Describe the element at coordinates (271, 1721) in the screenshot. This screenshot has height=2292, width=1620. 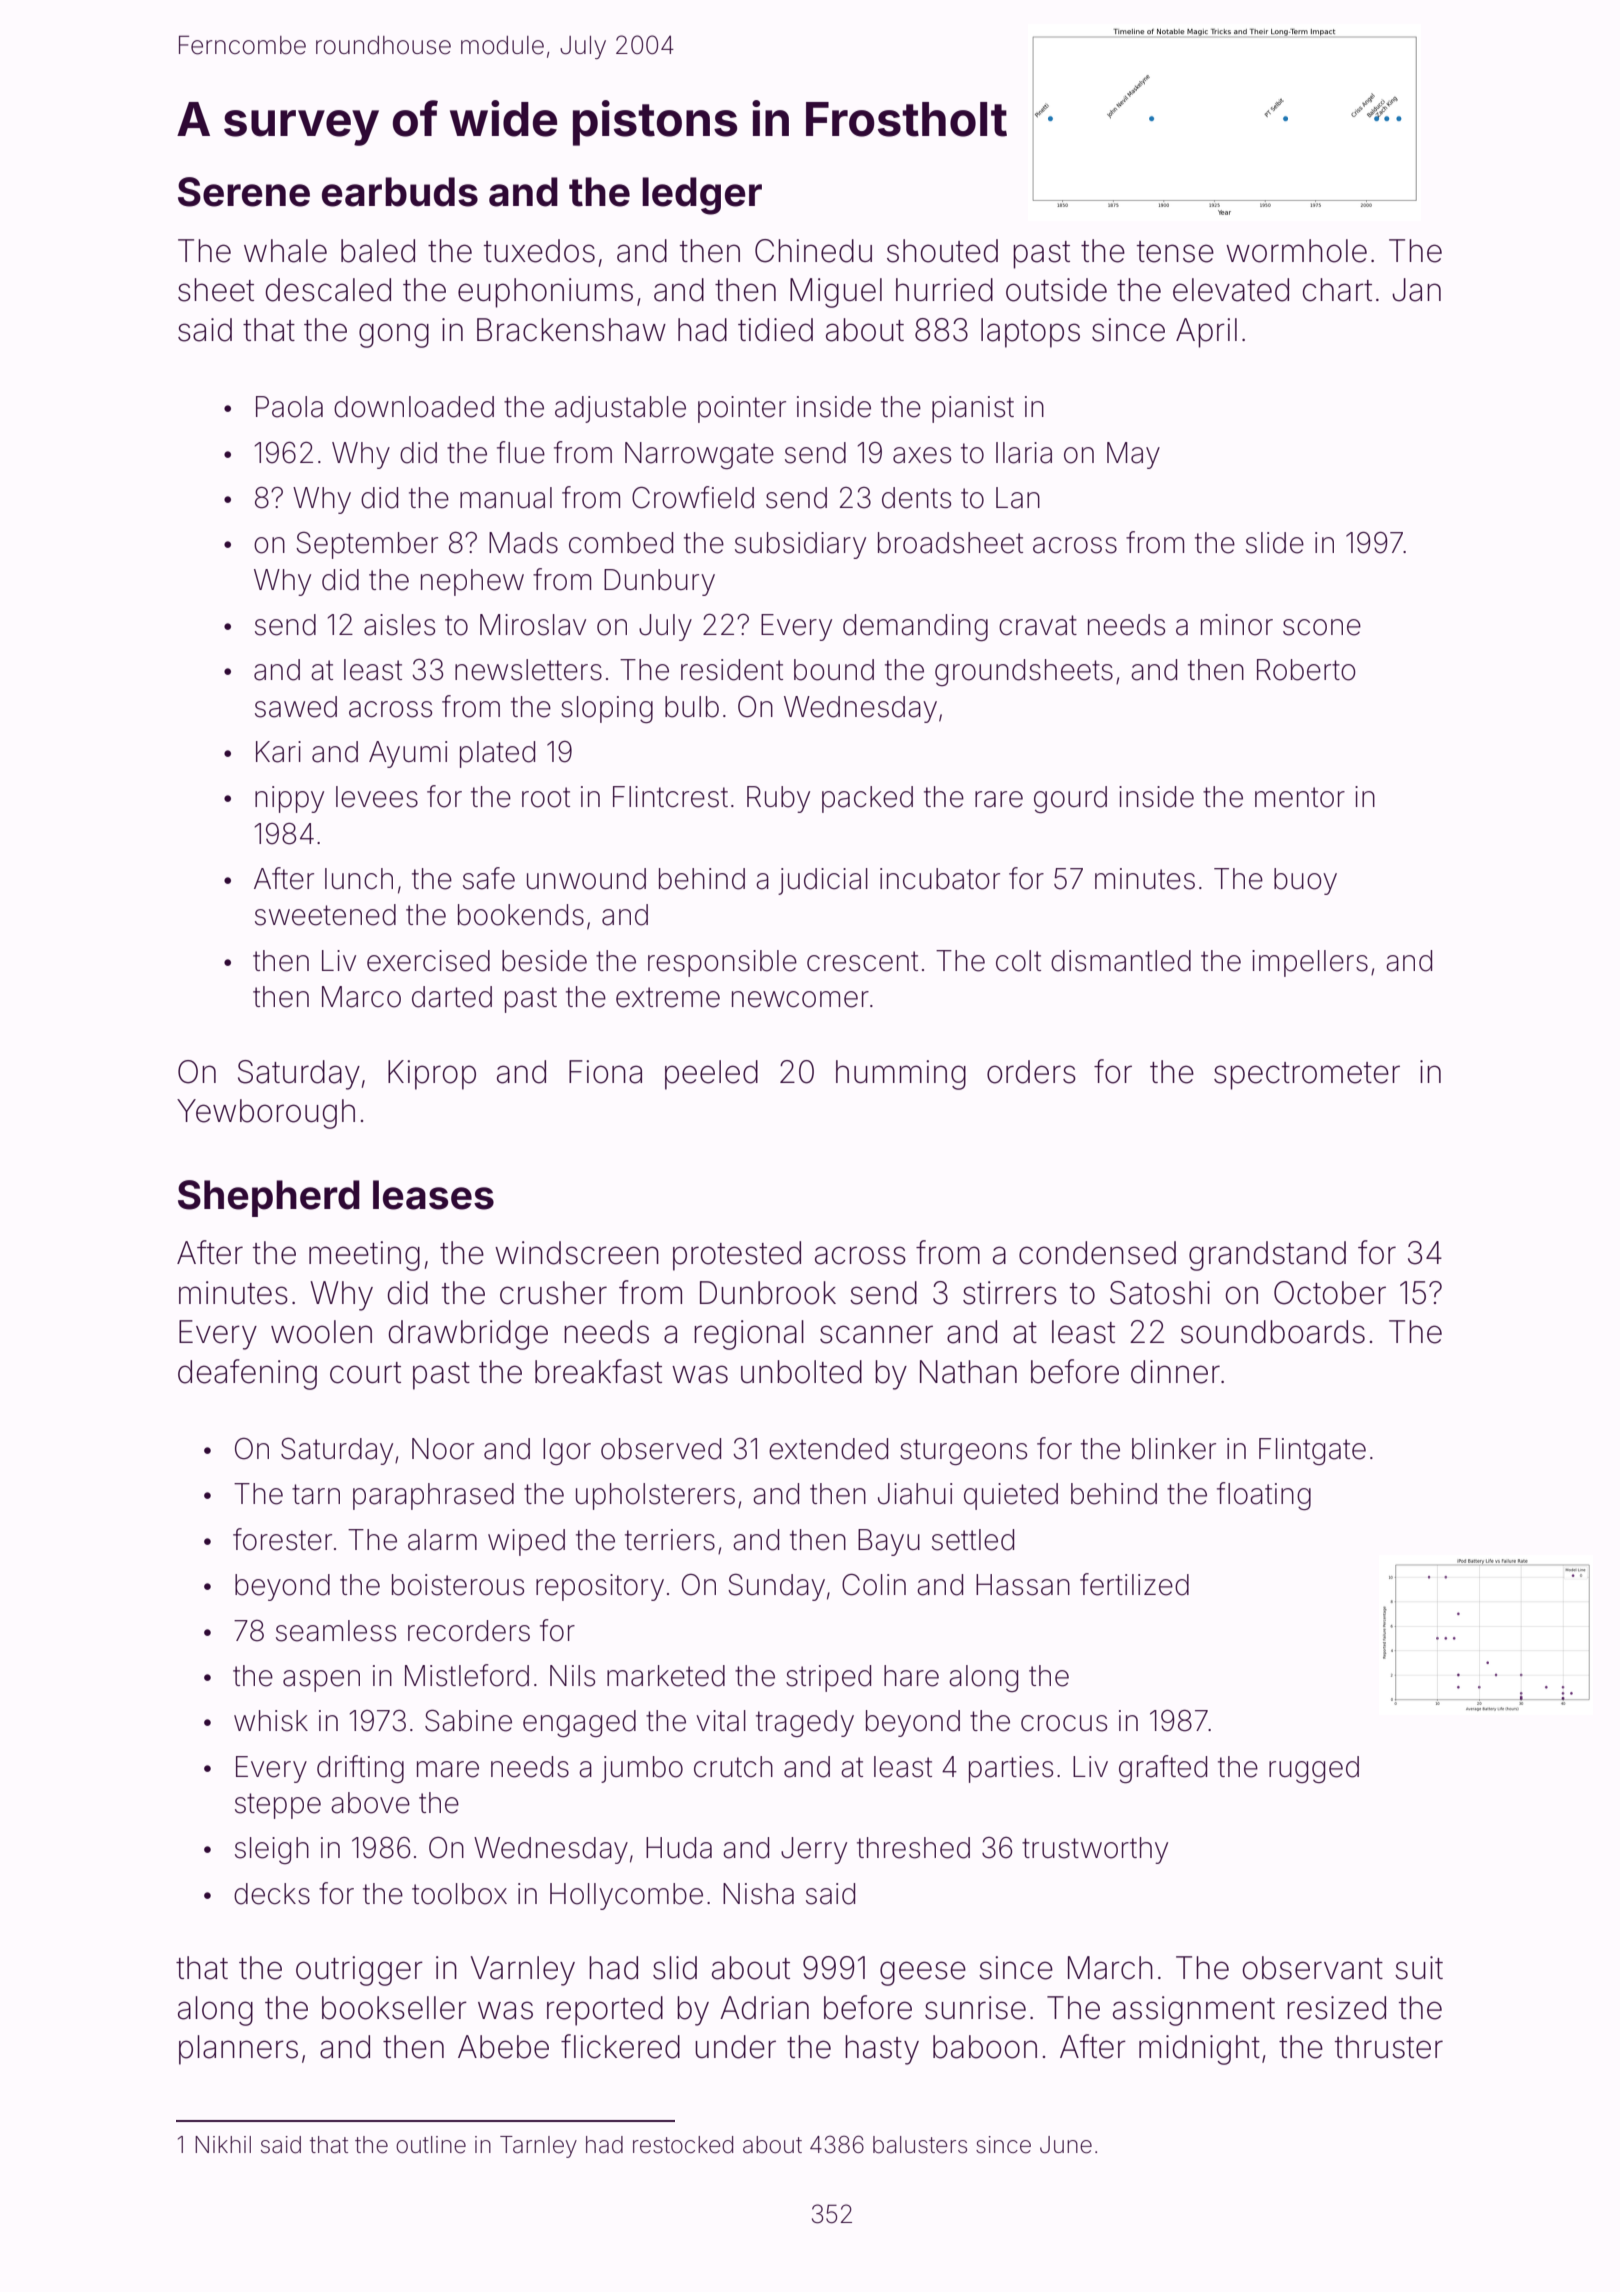
I see `whisk` at that location.
